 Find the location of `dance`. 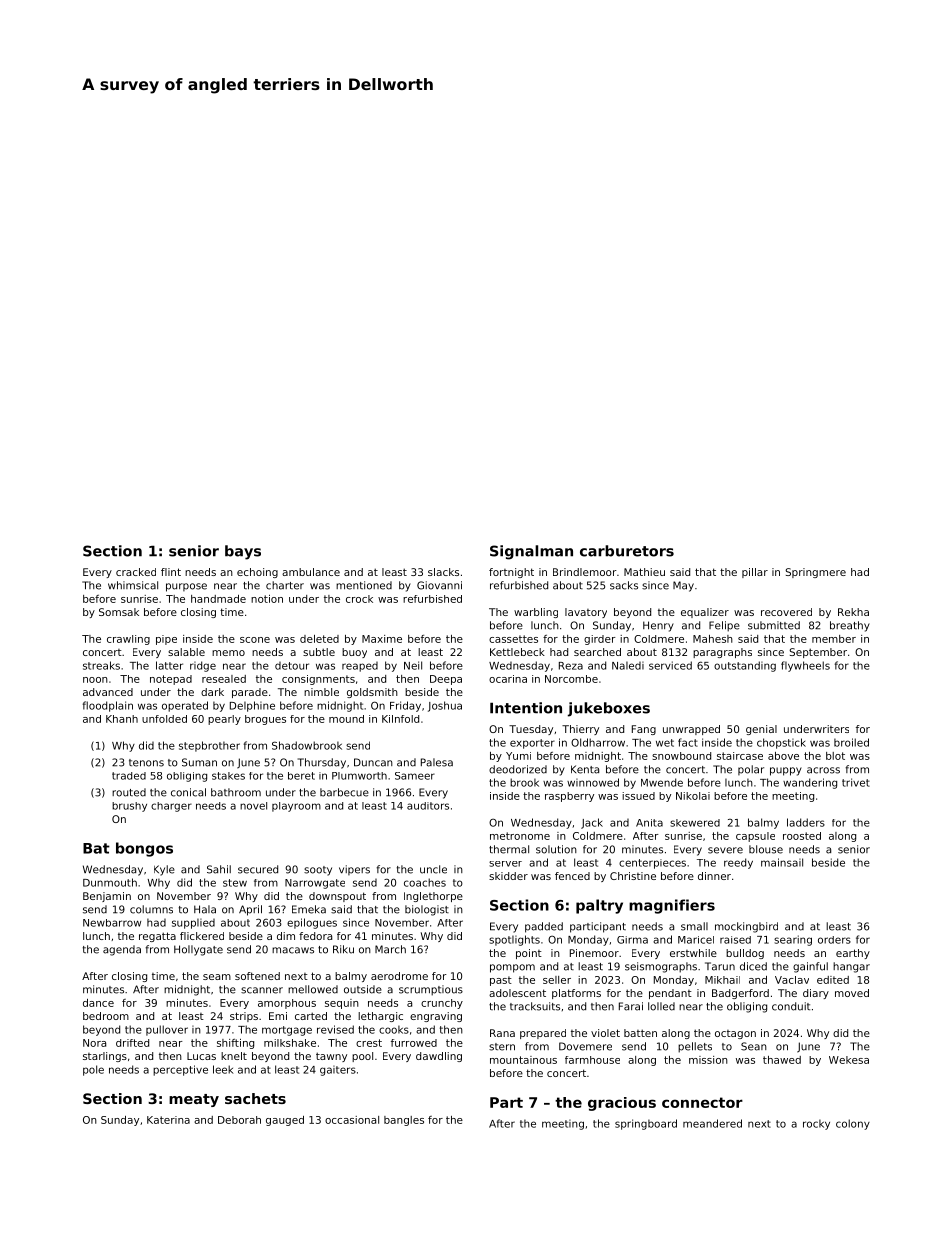

dance is located at coordinates (98, 1003).
